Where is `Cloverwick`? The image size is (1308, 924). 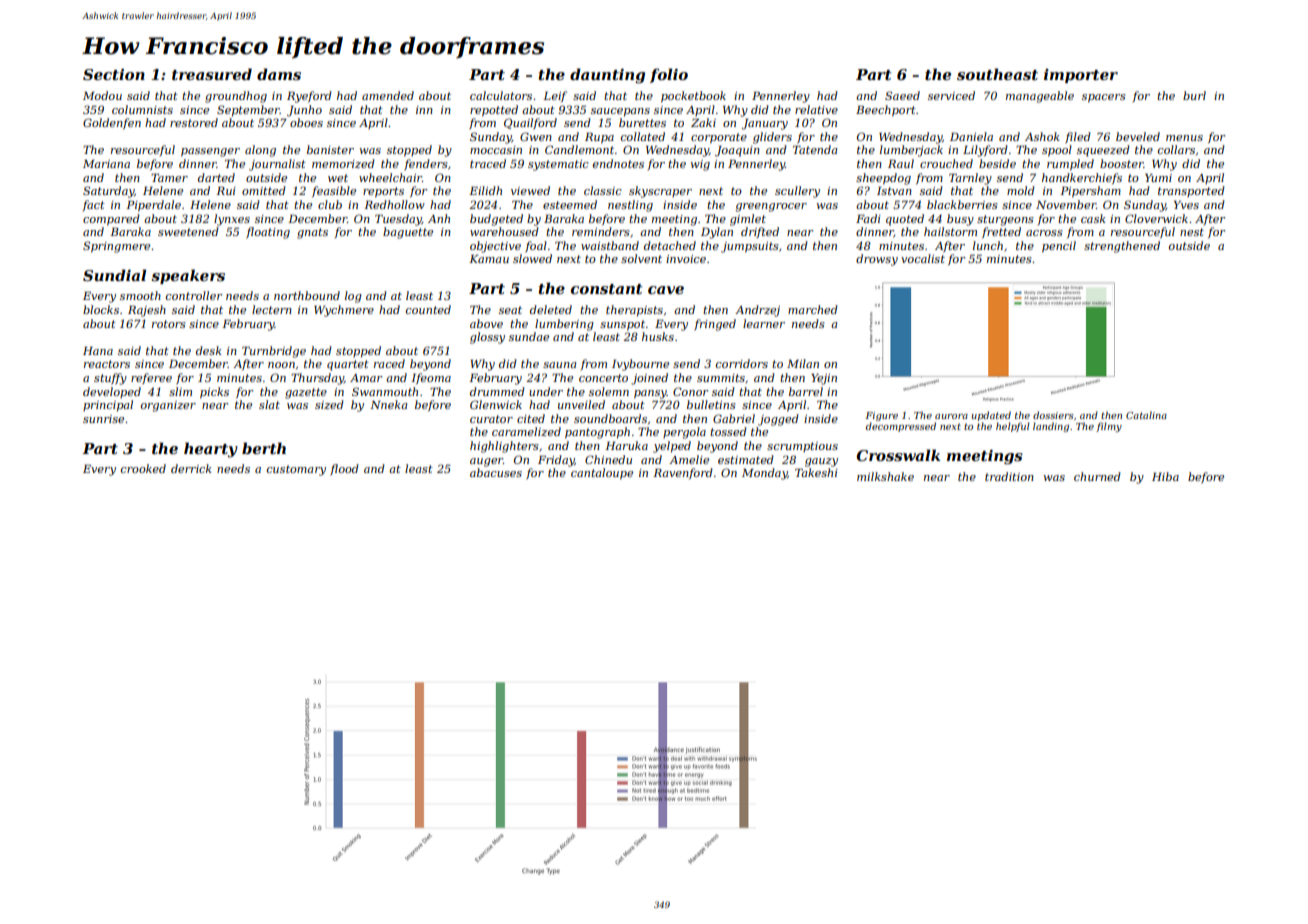 Cloverwick is located at coordinates (1156, 218).
